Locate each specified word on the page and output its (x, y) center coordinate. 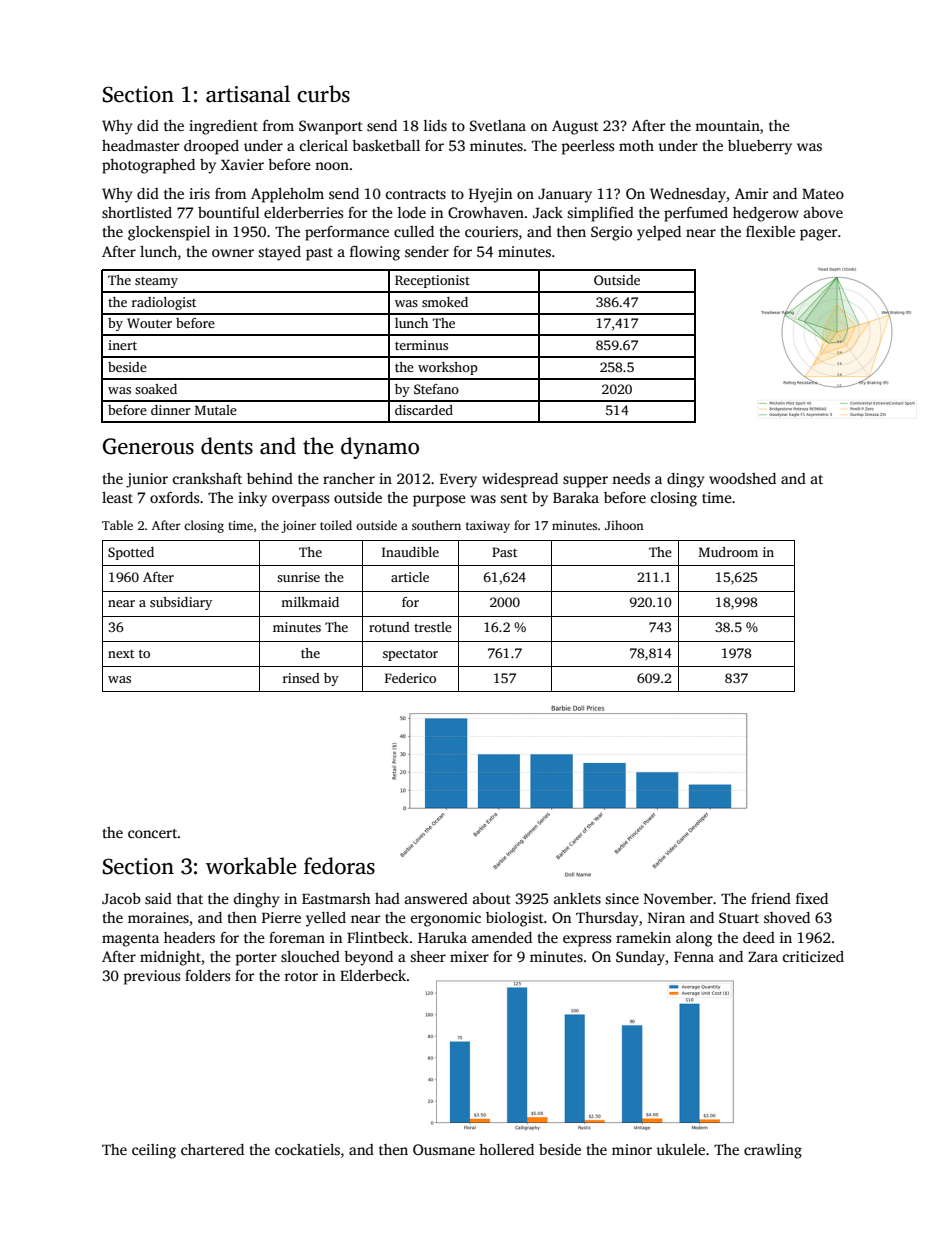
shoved (787, 917)
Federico (410, 678)
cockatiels (307, 1149)
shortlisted (137, 212)
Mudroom (728, 552)
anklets (577, 898)
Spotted (131, 553)
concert (152, 833)
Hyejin (490, 195)
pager (818, 235)
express (587, 941)
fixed (812, 898)
